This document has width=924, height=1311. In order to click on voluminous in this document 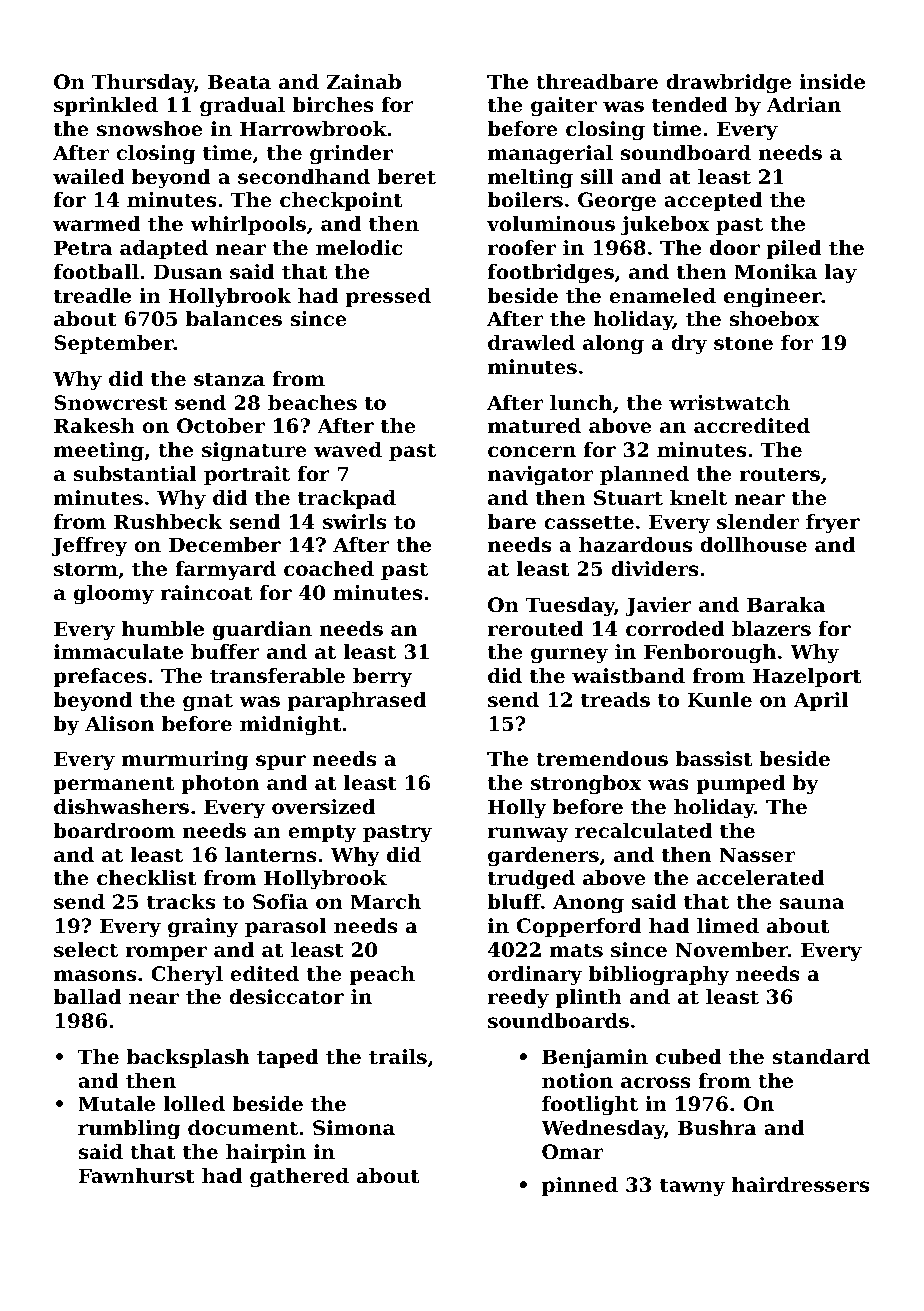, I will do `click(551, 224)`.
